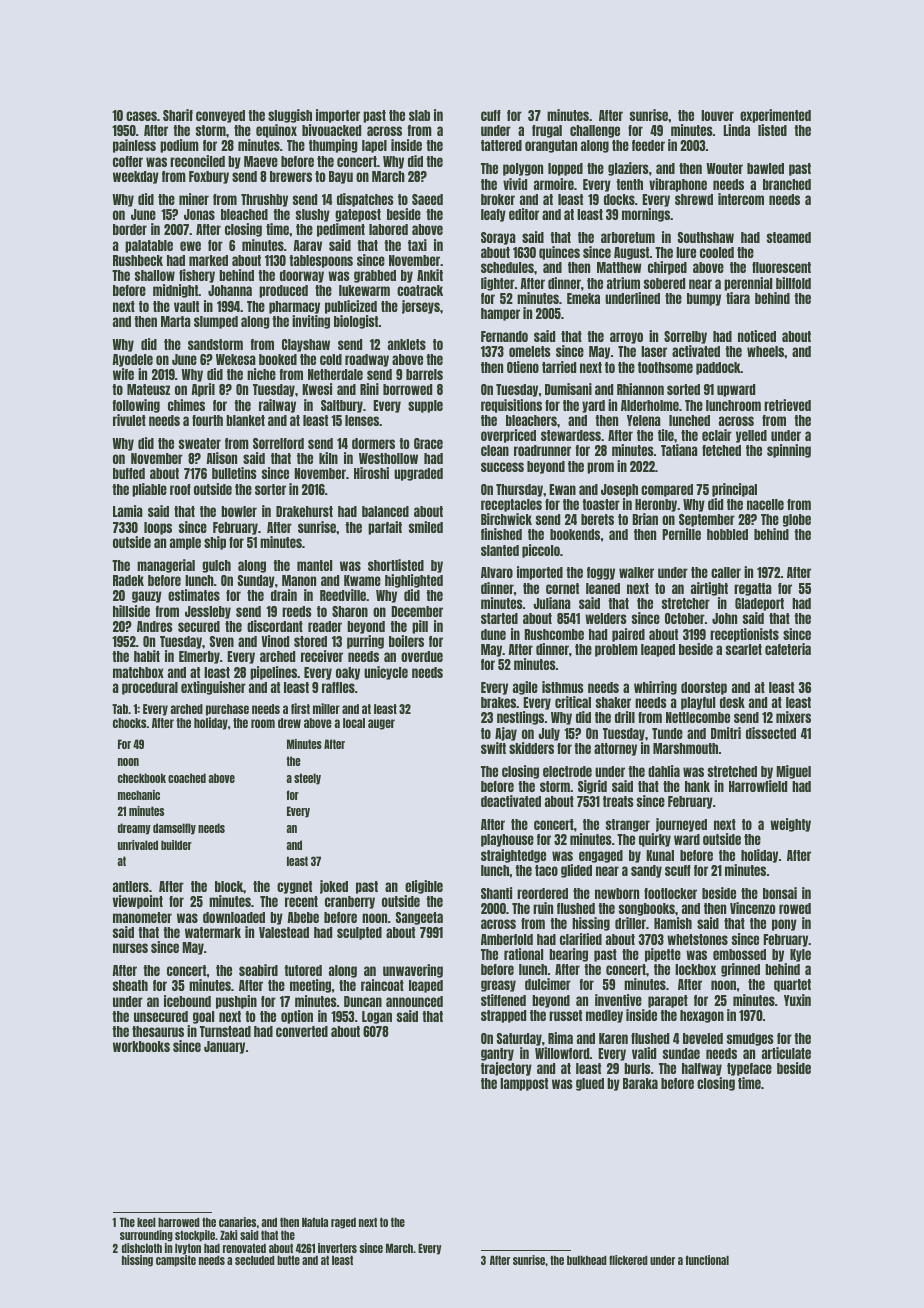 Image resolution: width=924 pixels, height=1308 pixels. What do you see at coordinates (493, 748) in the image?
I see `swift` at bounding box center [493, 748].
